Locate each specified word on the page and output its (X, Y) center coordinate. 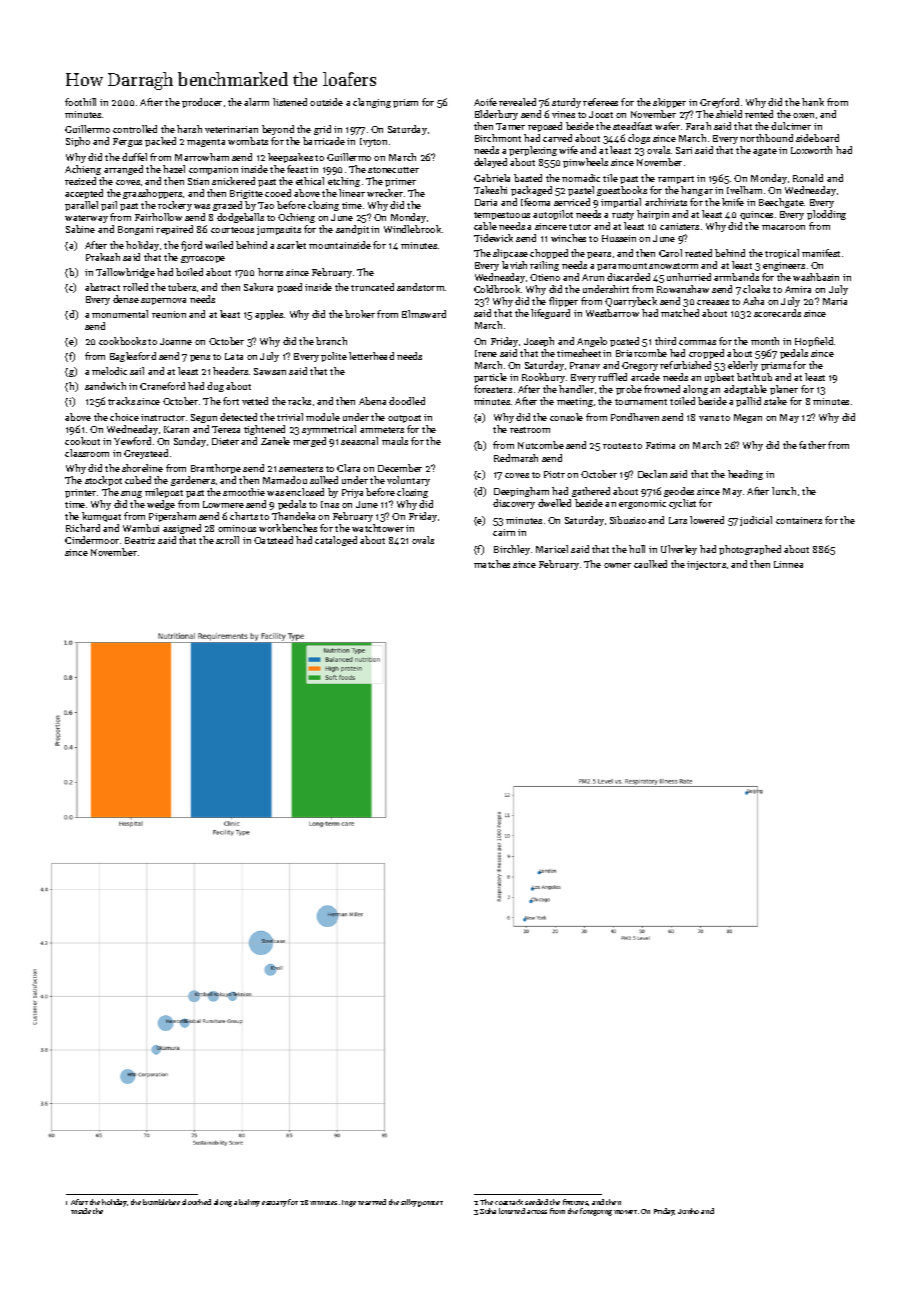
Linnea (788, 564)
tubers (182, 287)
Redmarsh (516, 458)
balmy (249, 1203)
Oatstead (273, 540)
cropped (706, 354)
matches (492, 564)
